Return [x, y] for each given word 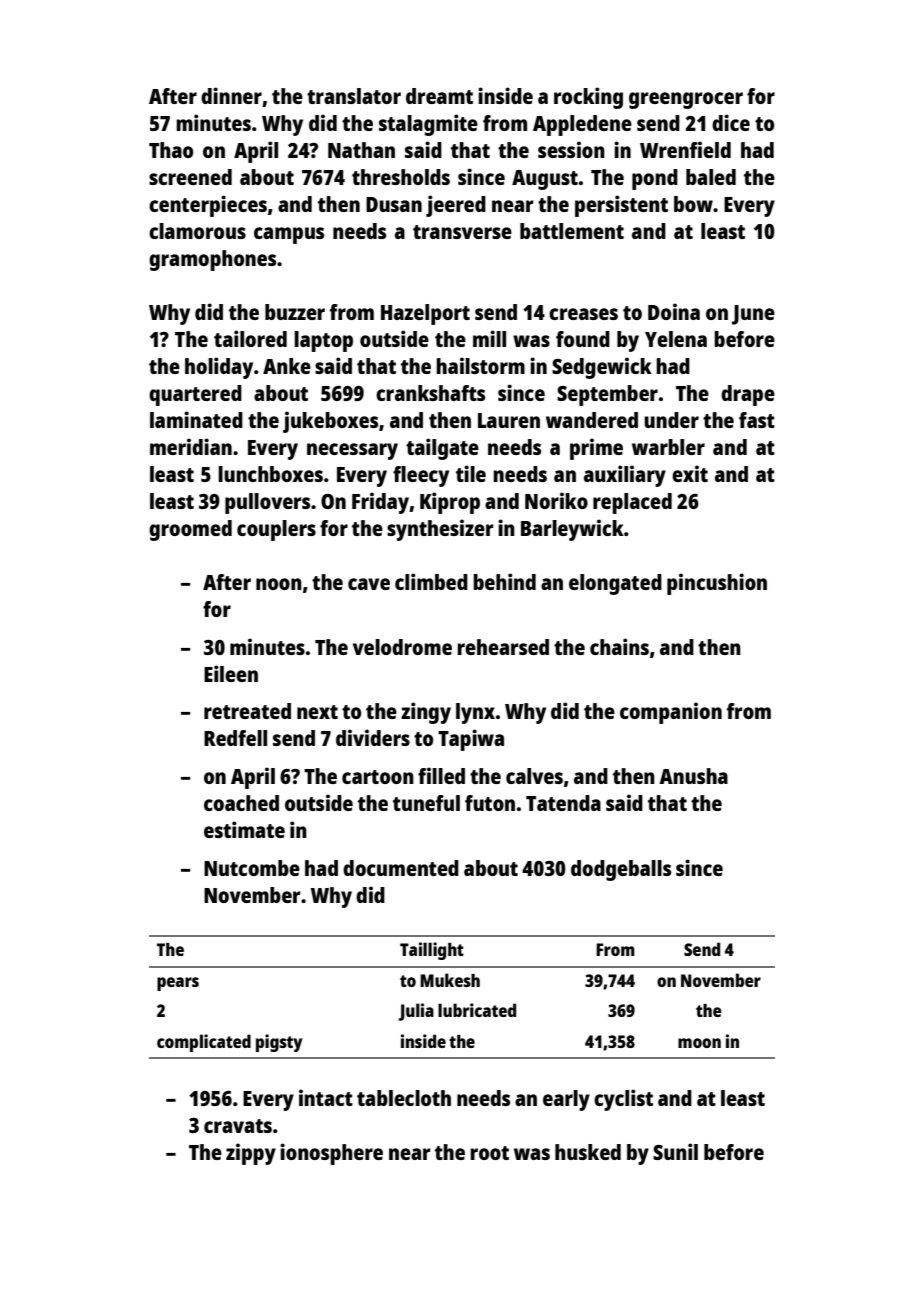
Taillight [432, 951]
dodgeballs [621, 870]
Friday [380, 503]
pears [178, 984]
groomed [190, 530]
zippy [251, 1154]
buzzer [295, 312]
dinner [231, 95]
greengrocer [686, 100]
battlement [572, 231]
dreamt [439, 96]
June [753, 315]
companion [671, 713]
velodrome [402, 647]
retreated [247, 711]
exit [690, 473]
